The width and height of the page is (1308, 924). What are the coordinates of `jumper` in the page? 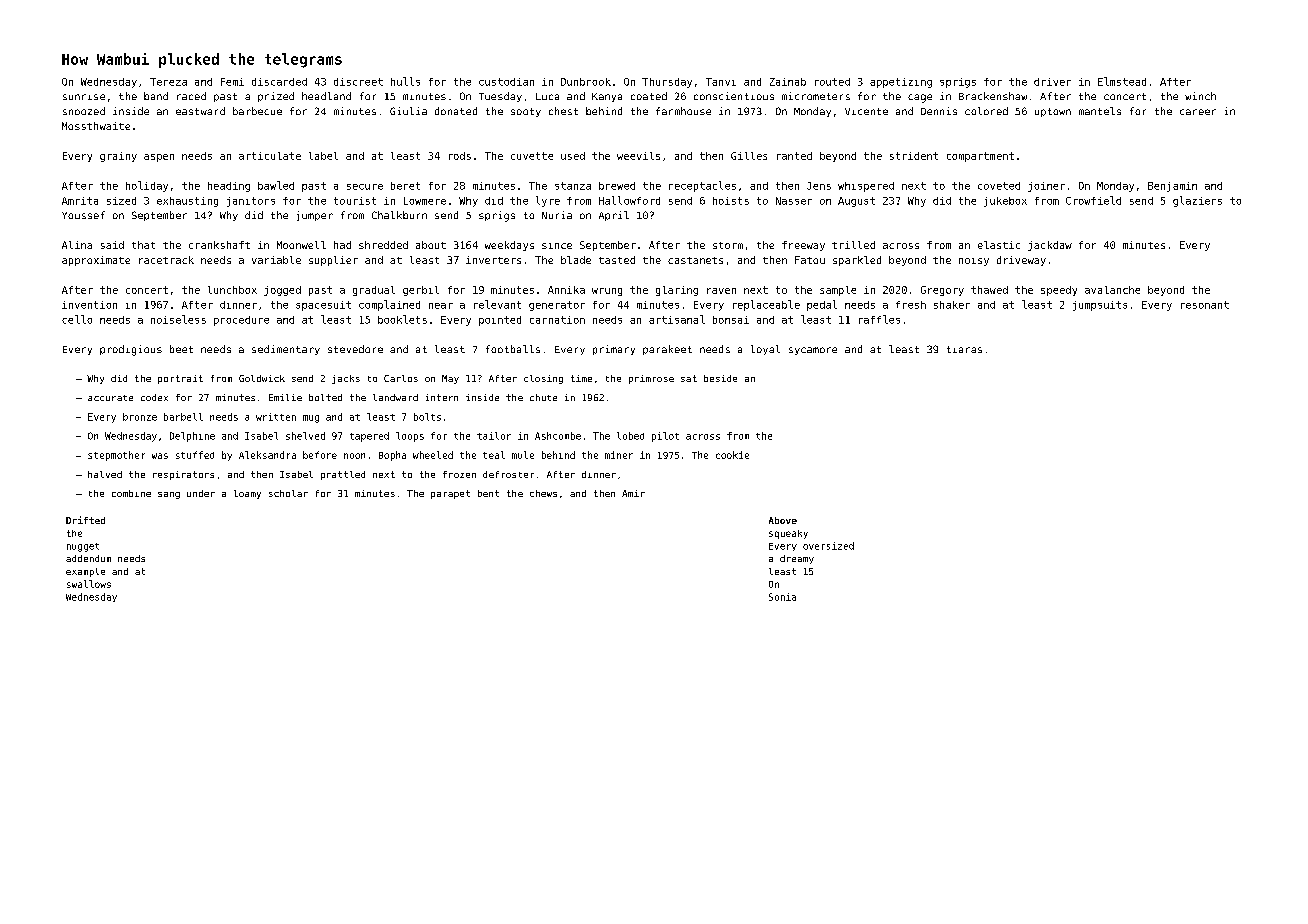 It's located at (315, 216).
